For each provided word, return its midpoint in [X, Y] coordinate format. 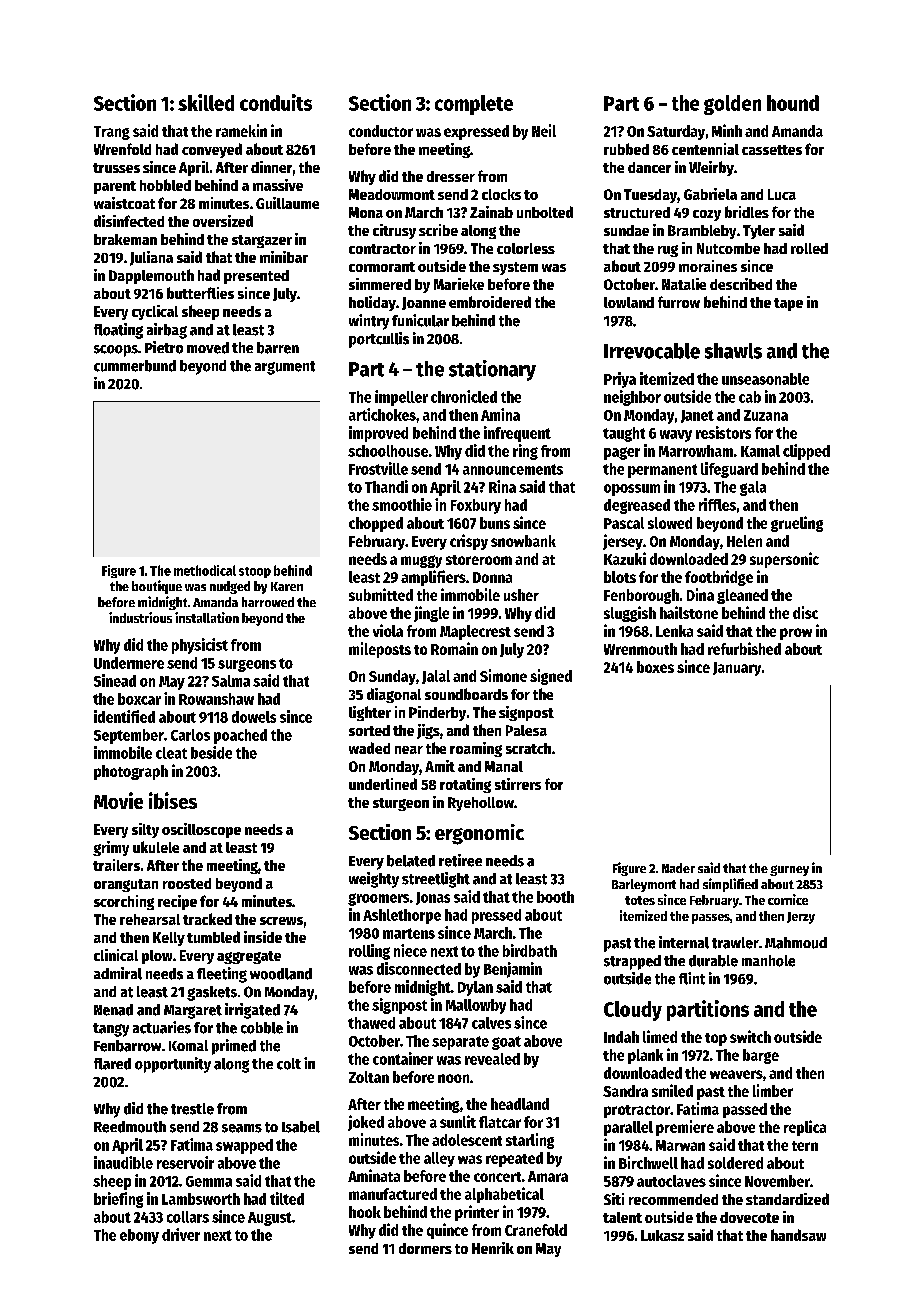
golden [732, 105]
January [737, 669]
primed [234, 1047]
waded [369, 748]
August [270, 1219]
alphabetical [504, 1195]
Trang [112, 133]
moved [208, 348]
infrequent [517, 434]
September [129, 736]
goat [506, 1043]
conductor [381, 131]
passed [745, 1110]
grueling [797, 524]
